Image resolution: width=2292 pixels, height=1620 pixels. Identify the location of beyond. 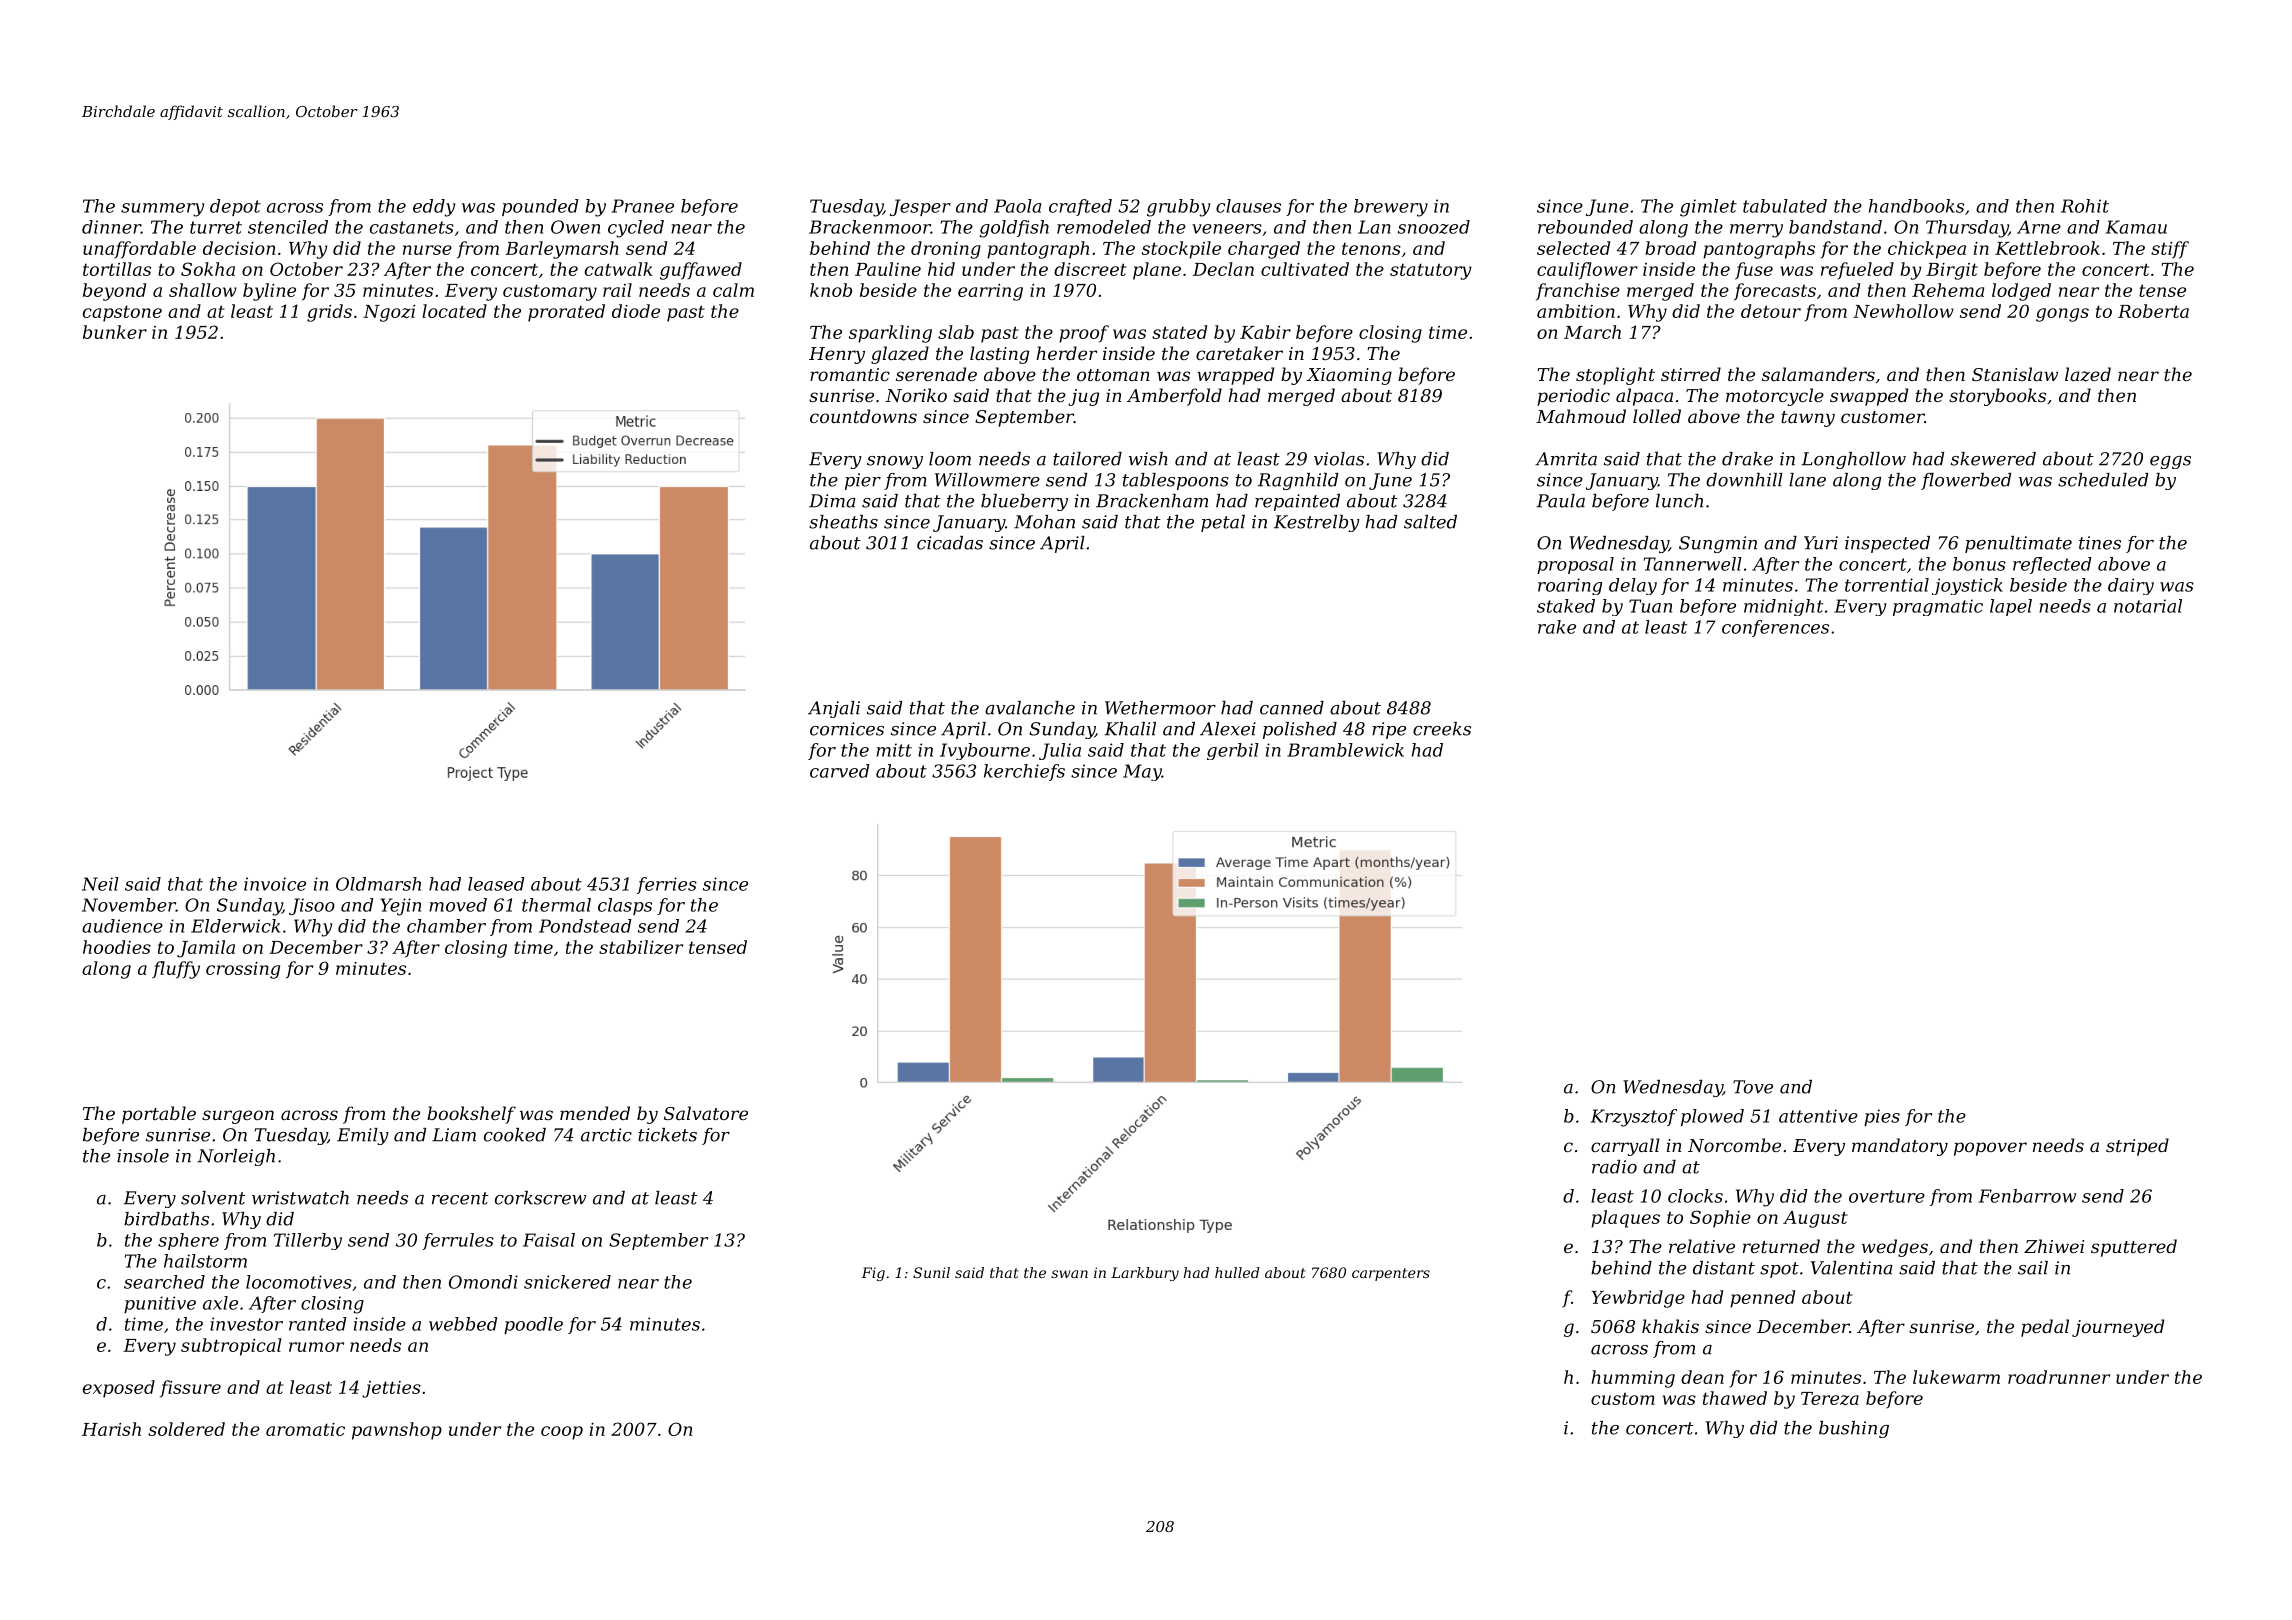
(114, 292).
